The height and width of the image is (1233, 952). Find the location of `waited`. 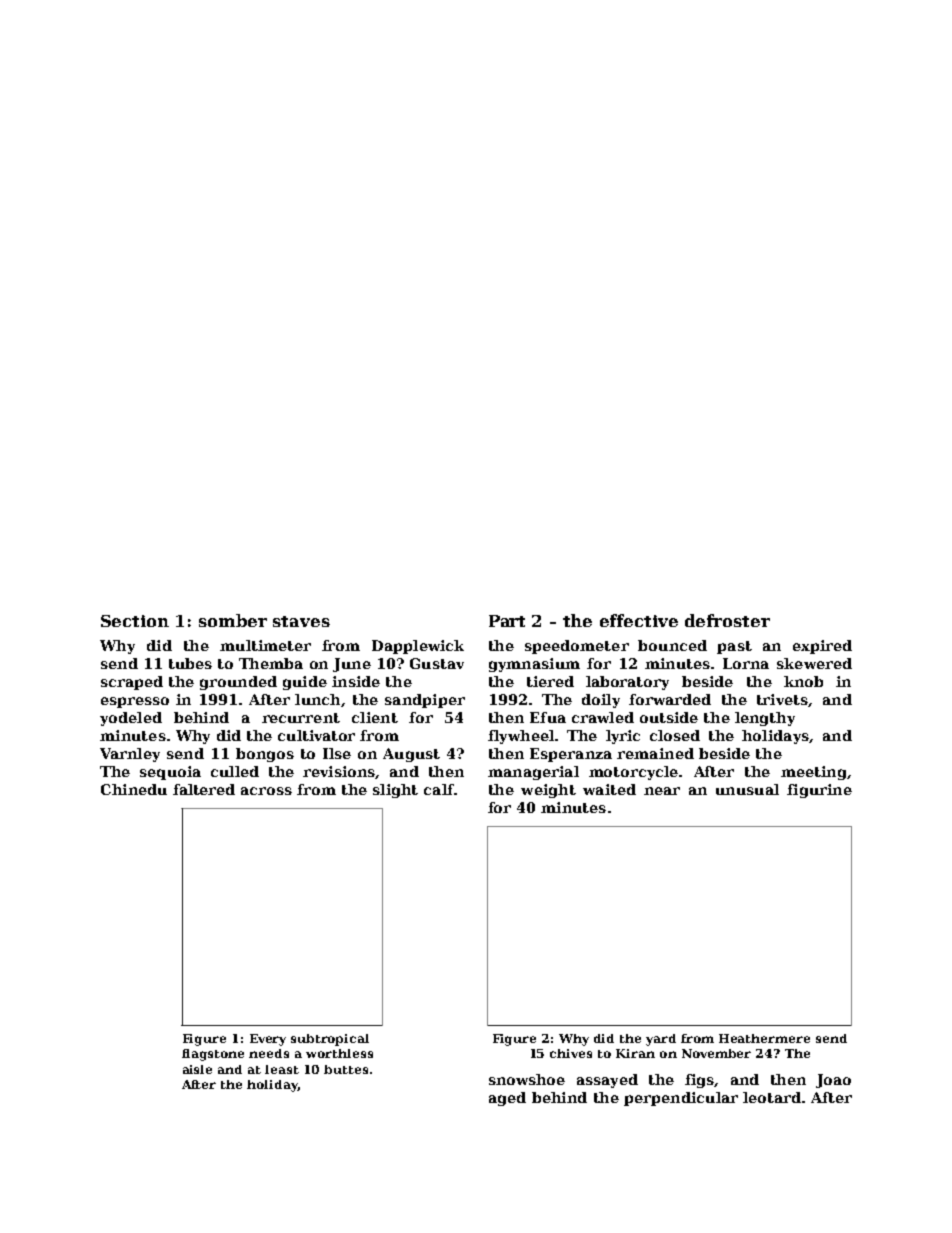

waited is located at coordinates (609, 789).
